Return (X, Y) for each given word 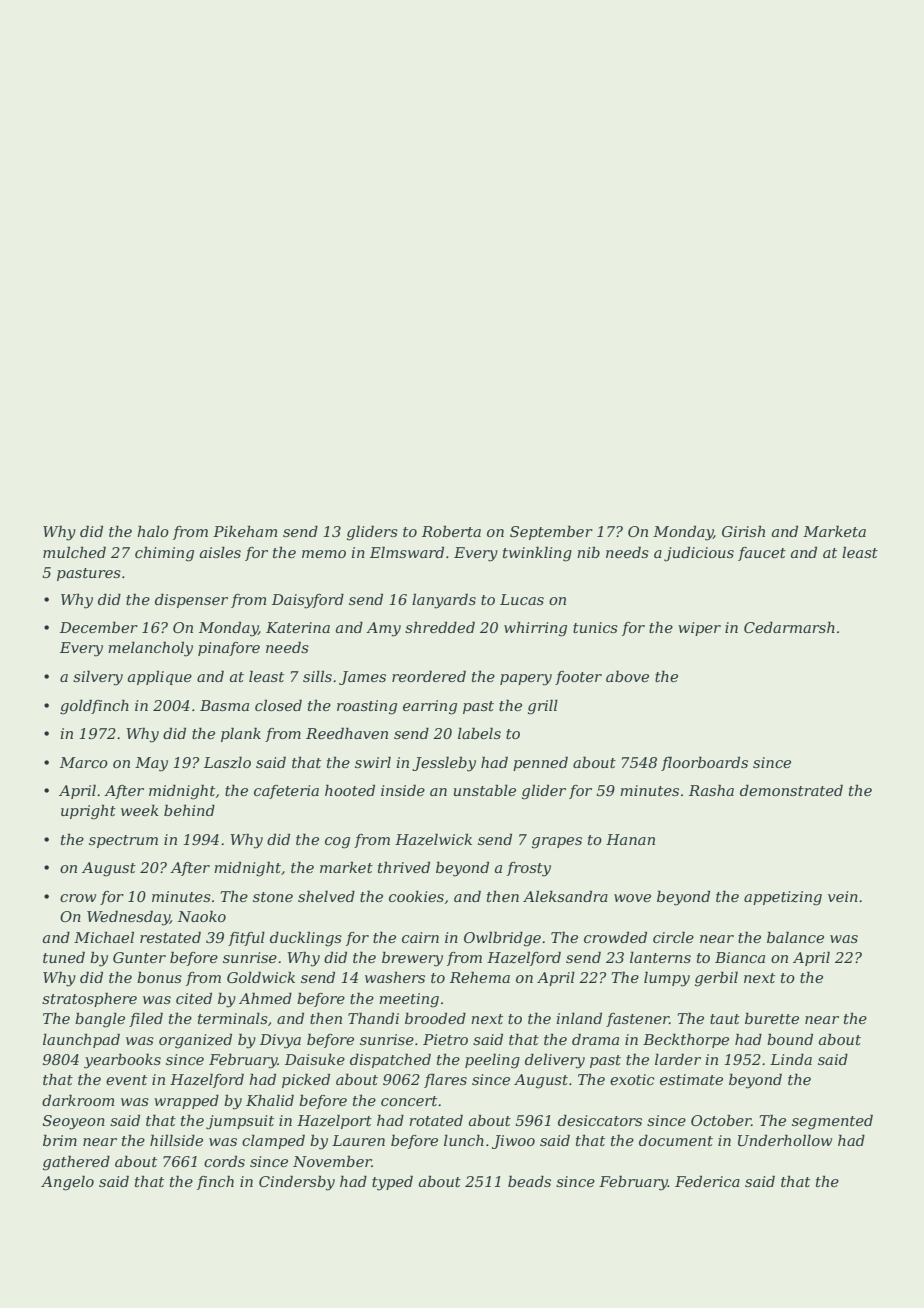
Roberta (451, 531)
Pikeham (245, 531)
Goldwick (261, 977)
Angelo (67, 1183)
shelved (326, 896)
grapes (557, 843)
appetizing (783, 898)
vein (843, 896)
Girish (743, 531)
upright (88, 812)
